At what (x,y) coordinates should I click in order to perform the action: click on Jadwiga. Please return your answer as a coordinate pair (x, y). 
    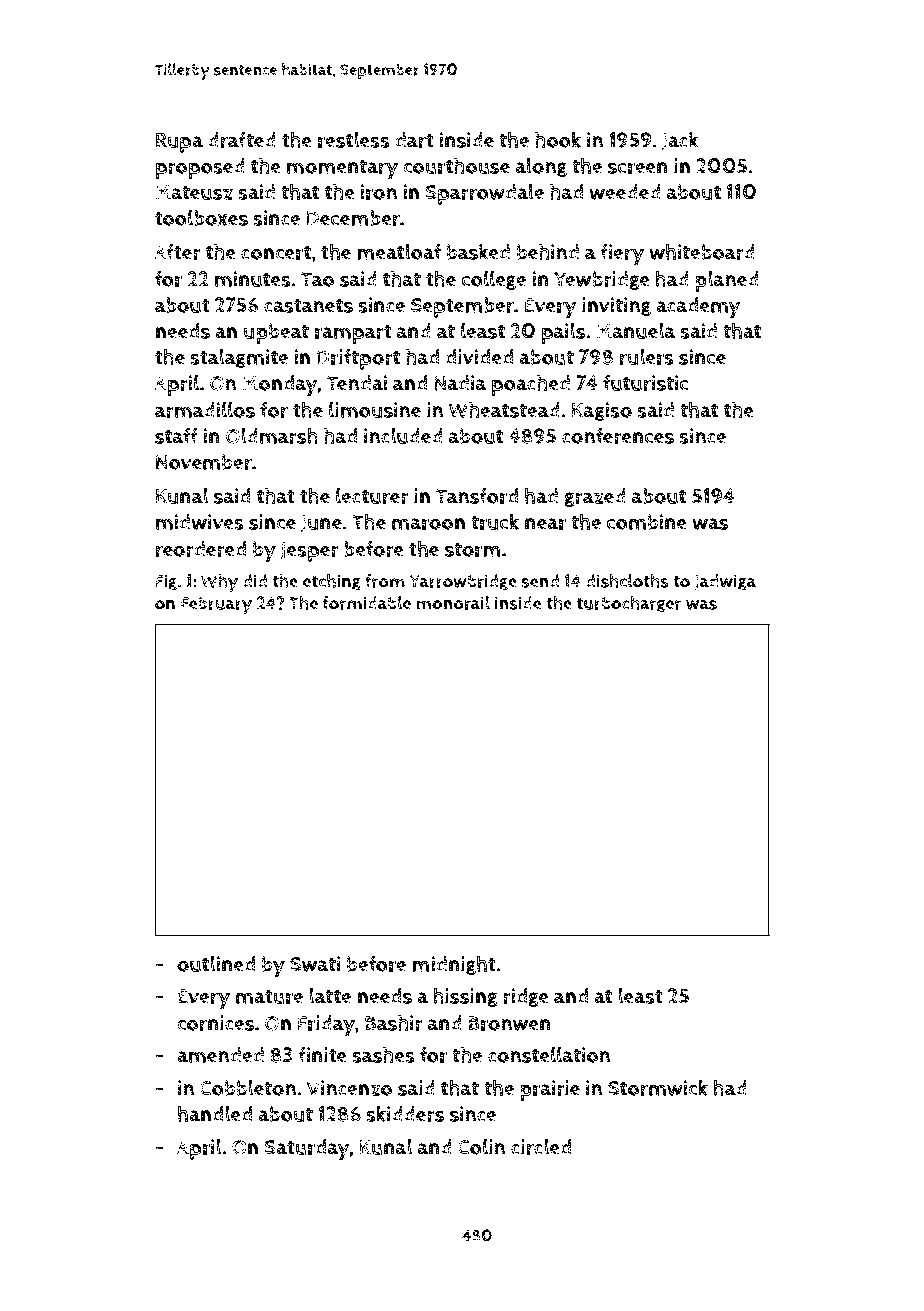
    Looking at the image, I should click on (725, 582).
